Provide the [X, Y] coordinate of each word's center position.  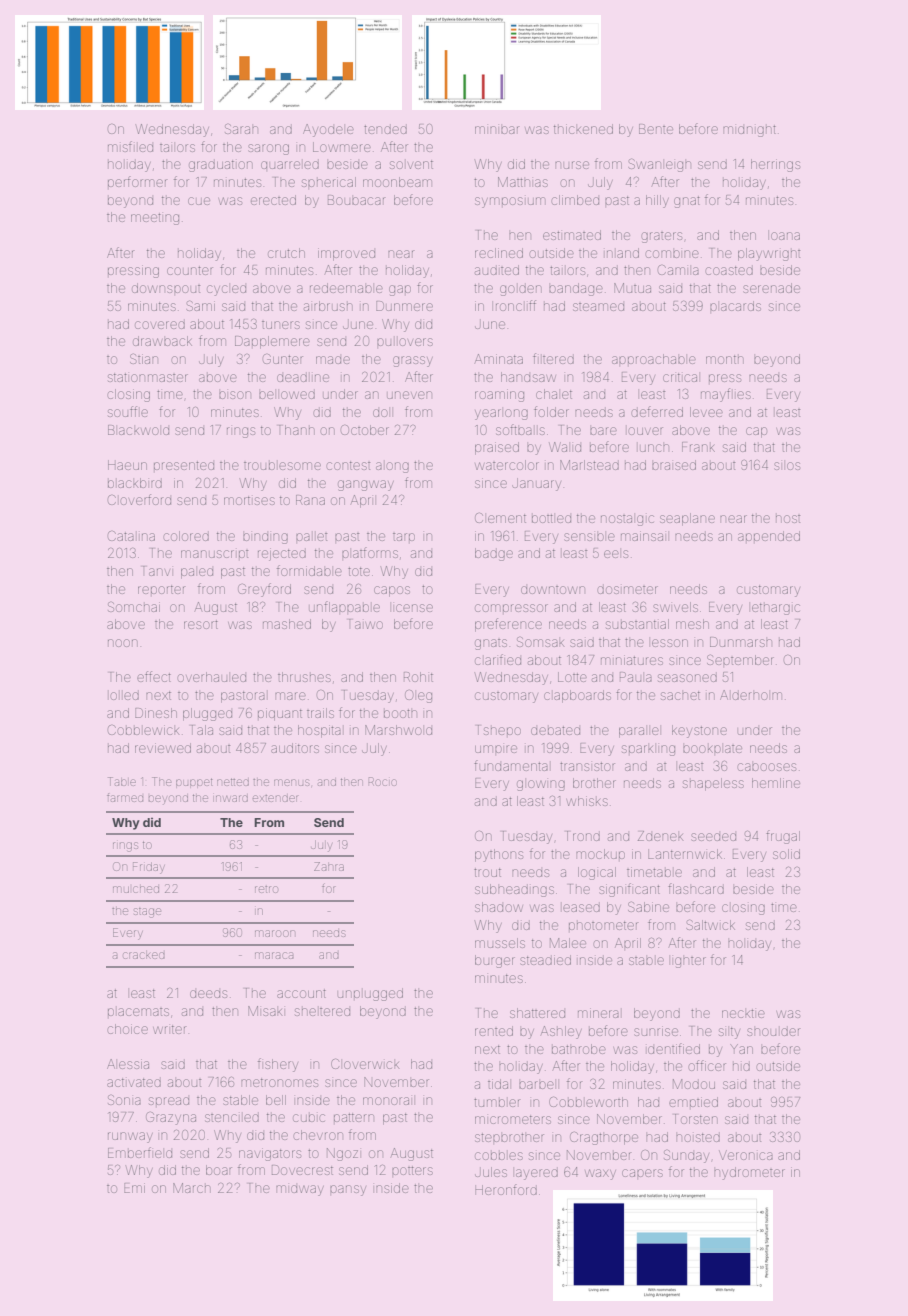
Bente [656, 129]
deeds [208, 994]
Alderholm [751, 695]
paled [197, 573]
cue [199, 201]
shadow [499, 907]
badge [494, 554]
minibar [497, 130]
